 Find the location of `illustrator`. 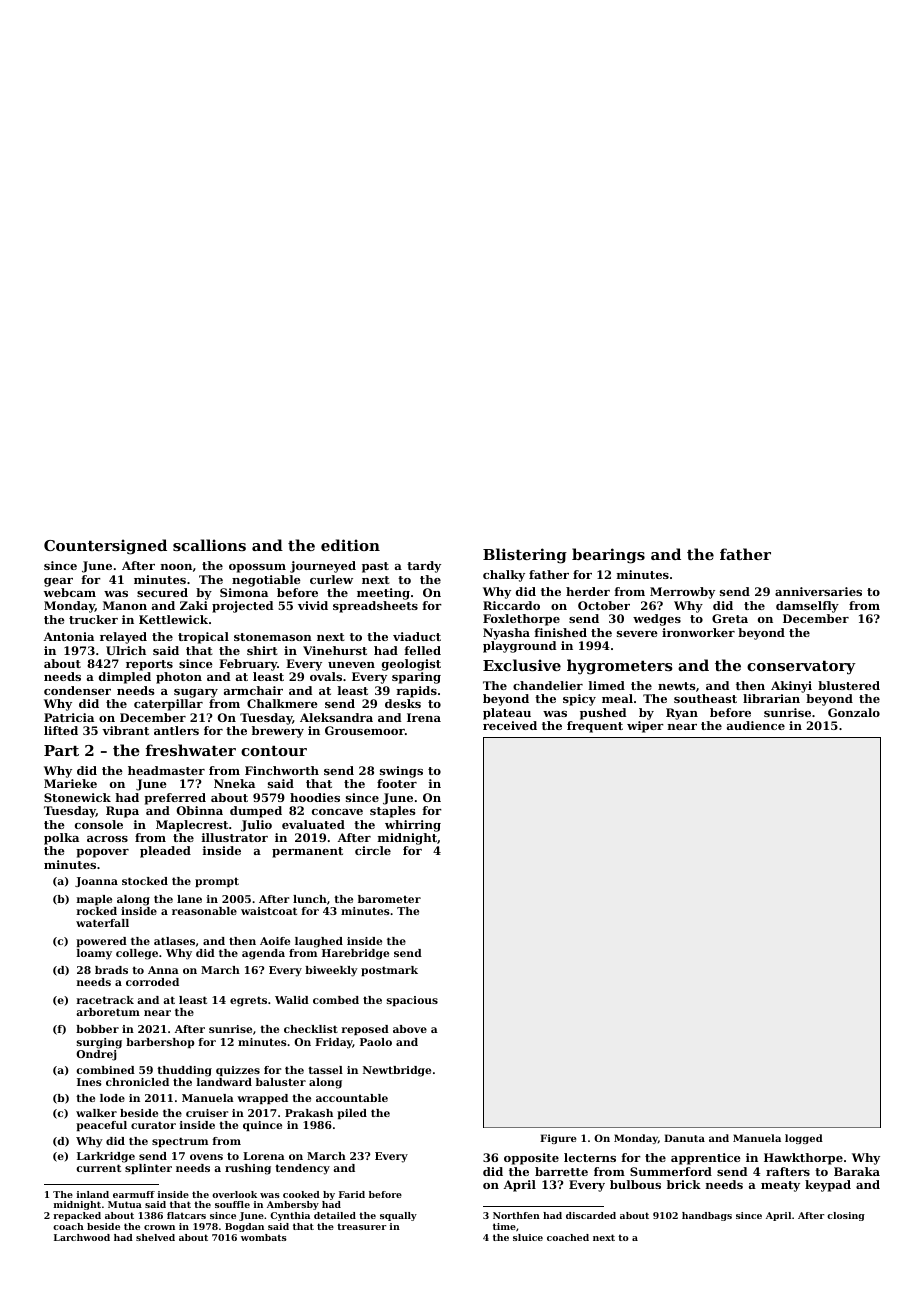

illustrator is located at coordinates (235, 837).
